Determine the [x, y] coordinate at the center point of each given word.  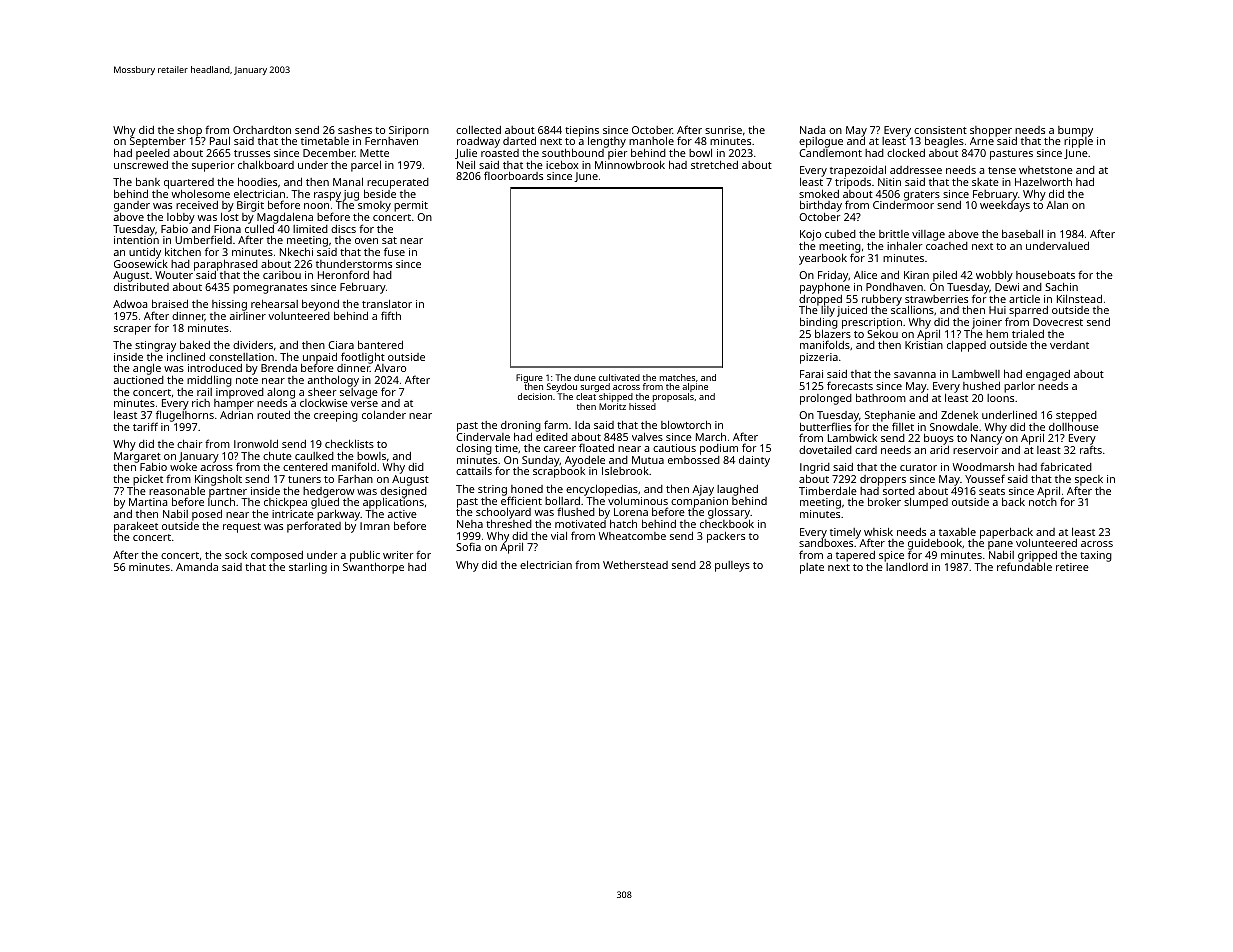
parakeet [136, 527]
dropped [820, 300]
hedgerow [329, 492]
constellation [241, 357]
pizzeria [819, 358]
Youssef [985, 478]
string [492, 490]
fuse [394, 251]
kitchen [183, 251]
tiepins [582, 131]
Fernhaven [391, 141]
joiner [987, 323]
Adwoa [130, 304]
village [928, 235]
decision [535, 396]
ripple [1078, 142]
